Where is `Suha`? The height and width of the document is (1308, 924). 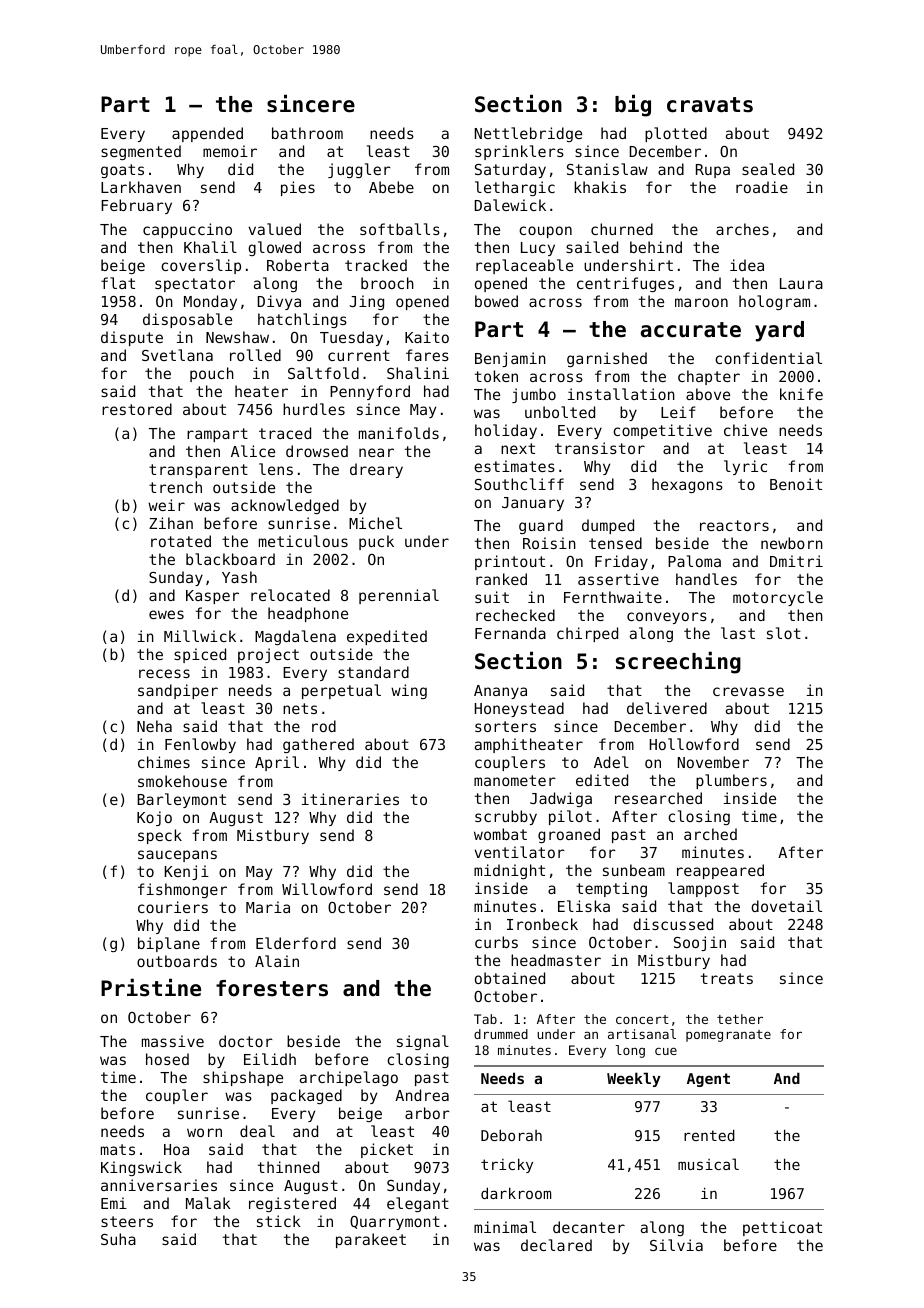
Suha is located at coordinates (118, 1239).
